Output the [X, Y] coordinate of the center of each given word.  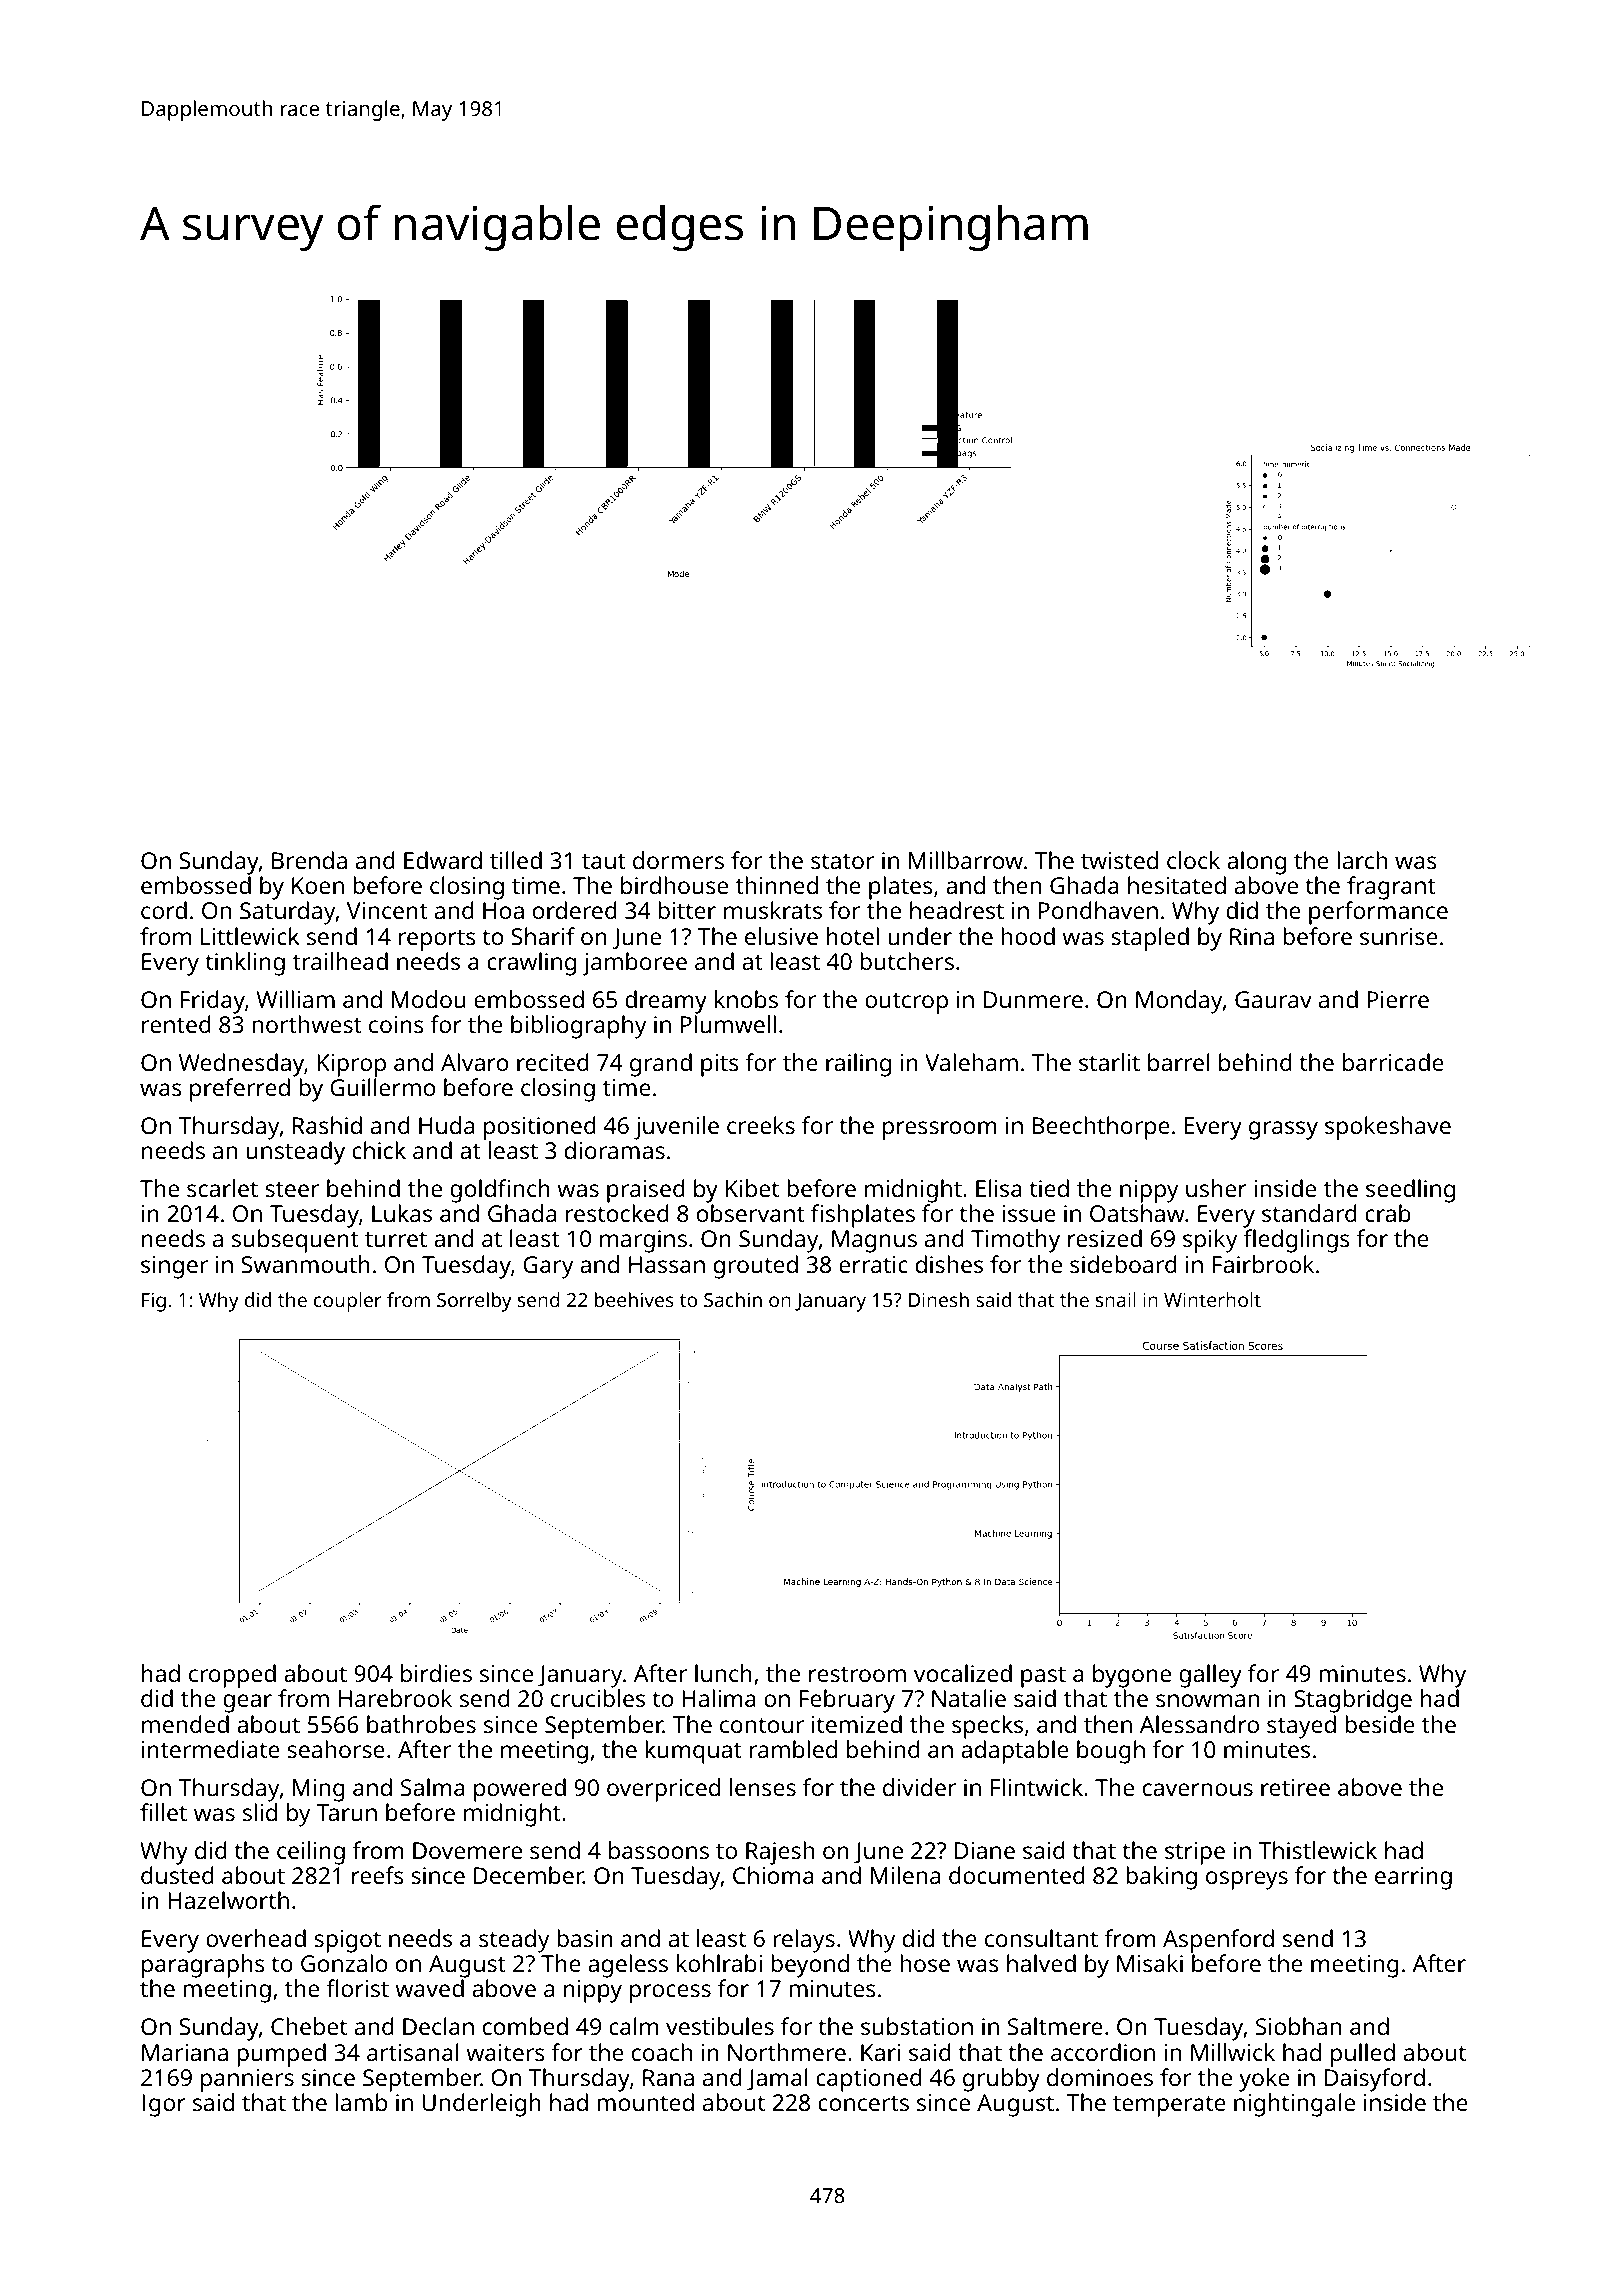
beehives [634, 1299]
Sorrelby [474, 1302]
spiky [1210, 1241]
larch [1362, 860]
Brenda [309, 860]
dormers [678, 860]
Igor [164, 2105]
